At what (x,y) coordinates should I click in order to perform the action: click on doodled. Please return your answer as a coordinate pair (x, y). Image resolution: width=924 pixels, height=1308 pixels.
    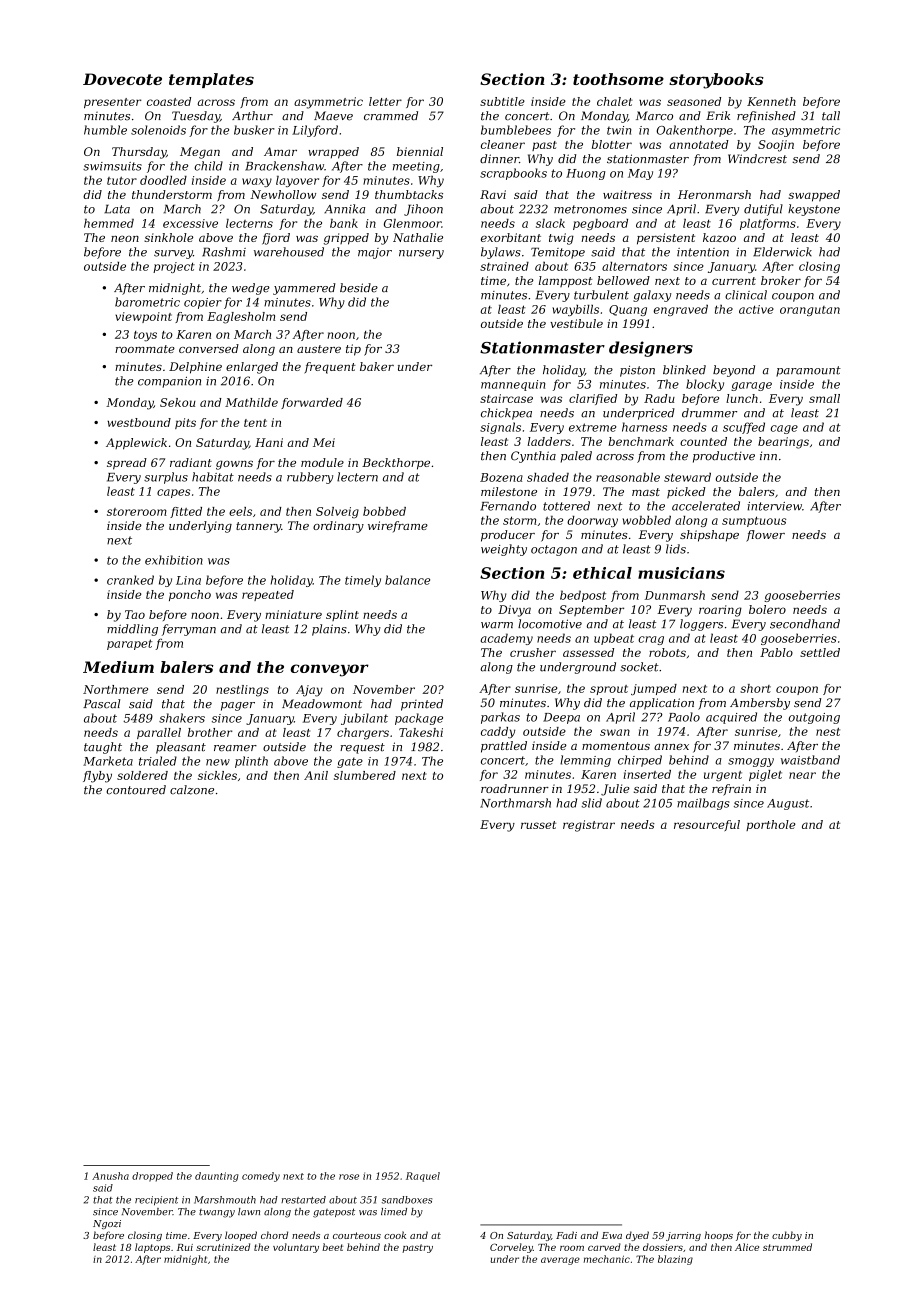
    Looking at the image, I should click on (163, 180).
